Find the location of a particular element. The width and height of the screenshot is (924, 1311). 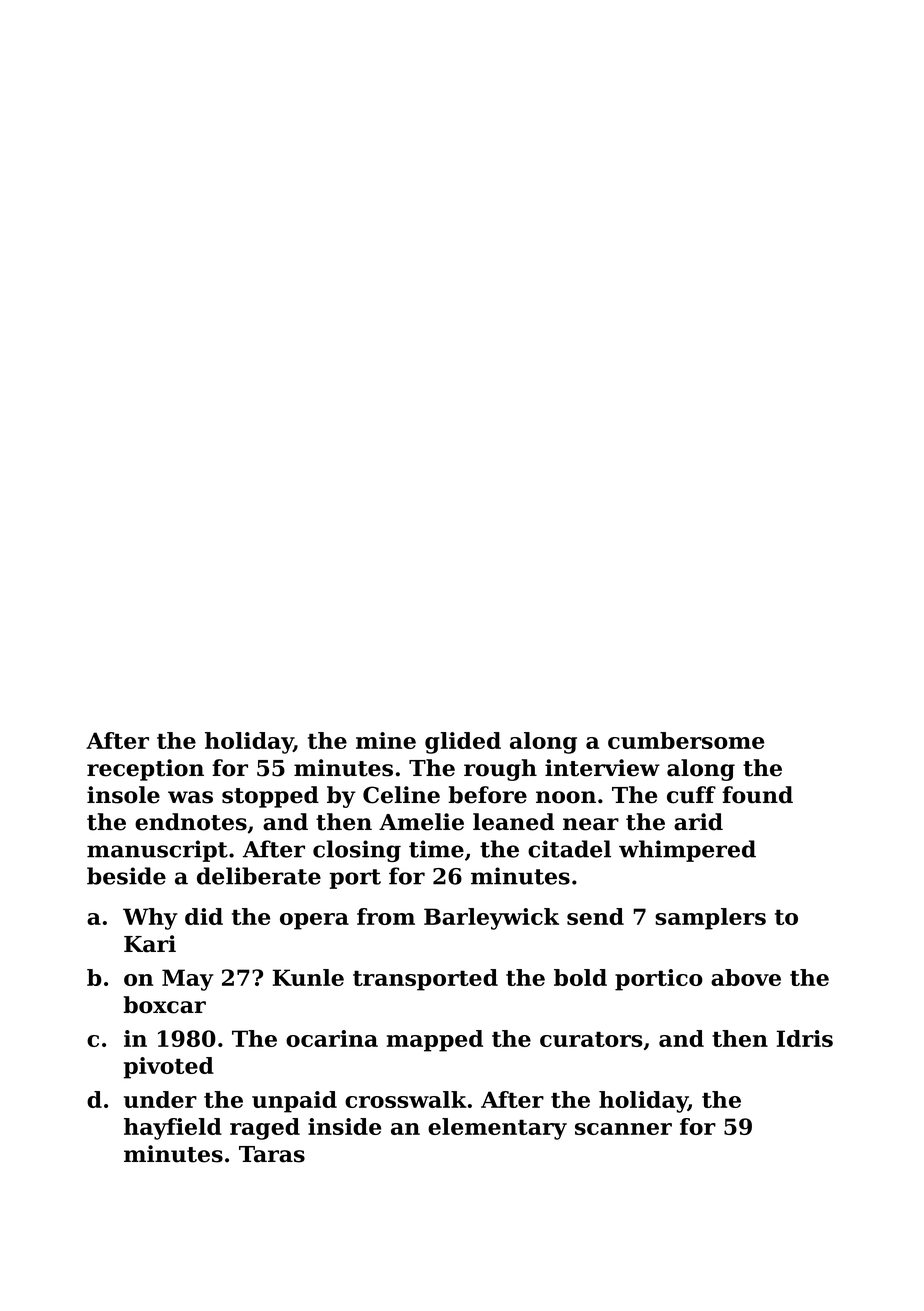

rough is located at coordinates (500, 770).
